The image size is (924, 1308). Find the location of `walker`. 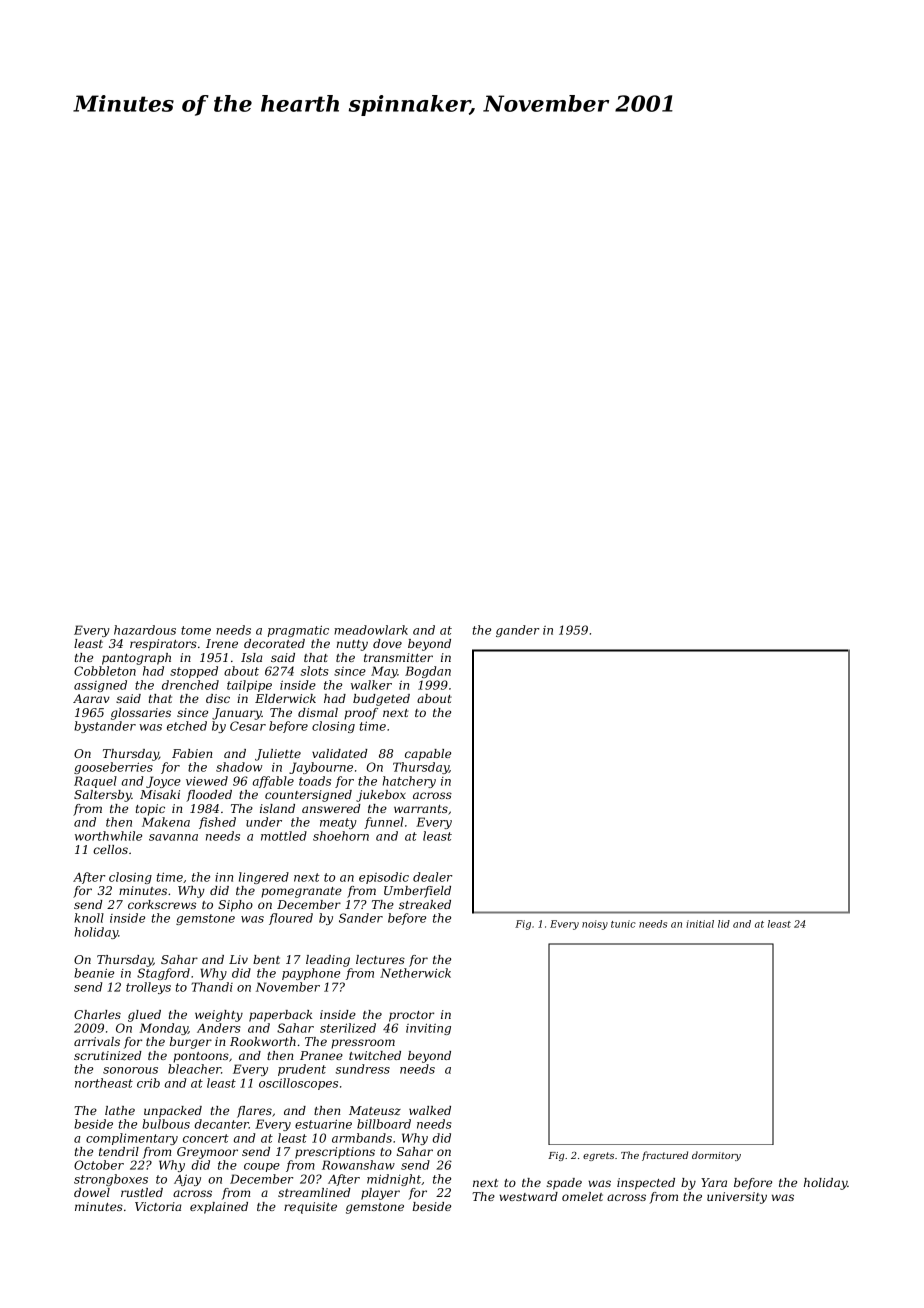

walker is located at coordinates (371, 685).
